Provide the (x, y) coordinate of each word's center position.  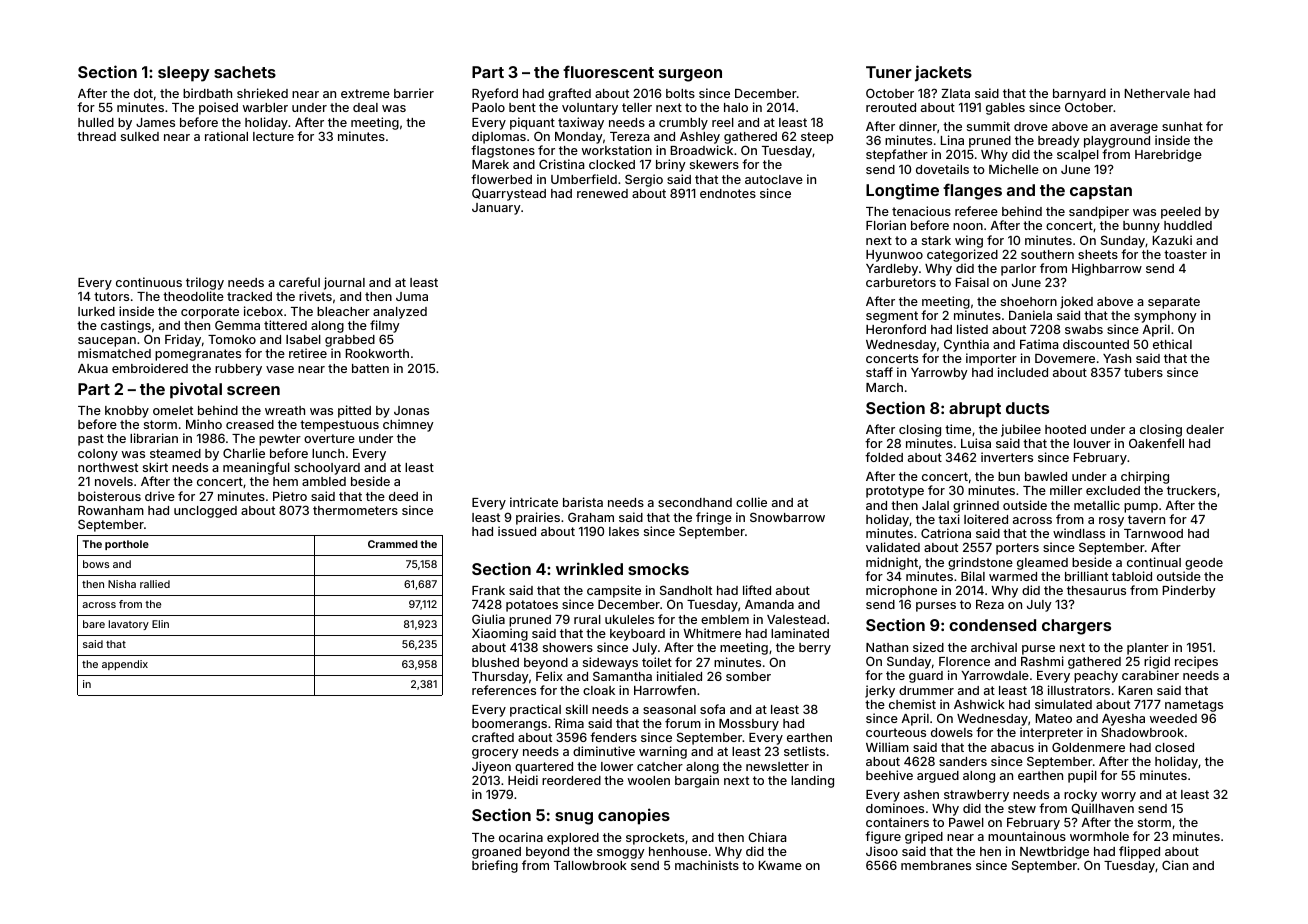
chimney (408, 425)
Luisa (976, 443)
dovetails (942, 169)
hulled (96, 122)
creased (250, 424)
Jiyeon (491, 767)
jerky (880, 691)
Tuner (889, 72)
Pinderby (1189, 591)
